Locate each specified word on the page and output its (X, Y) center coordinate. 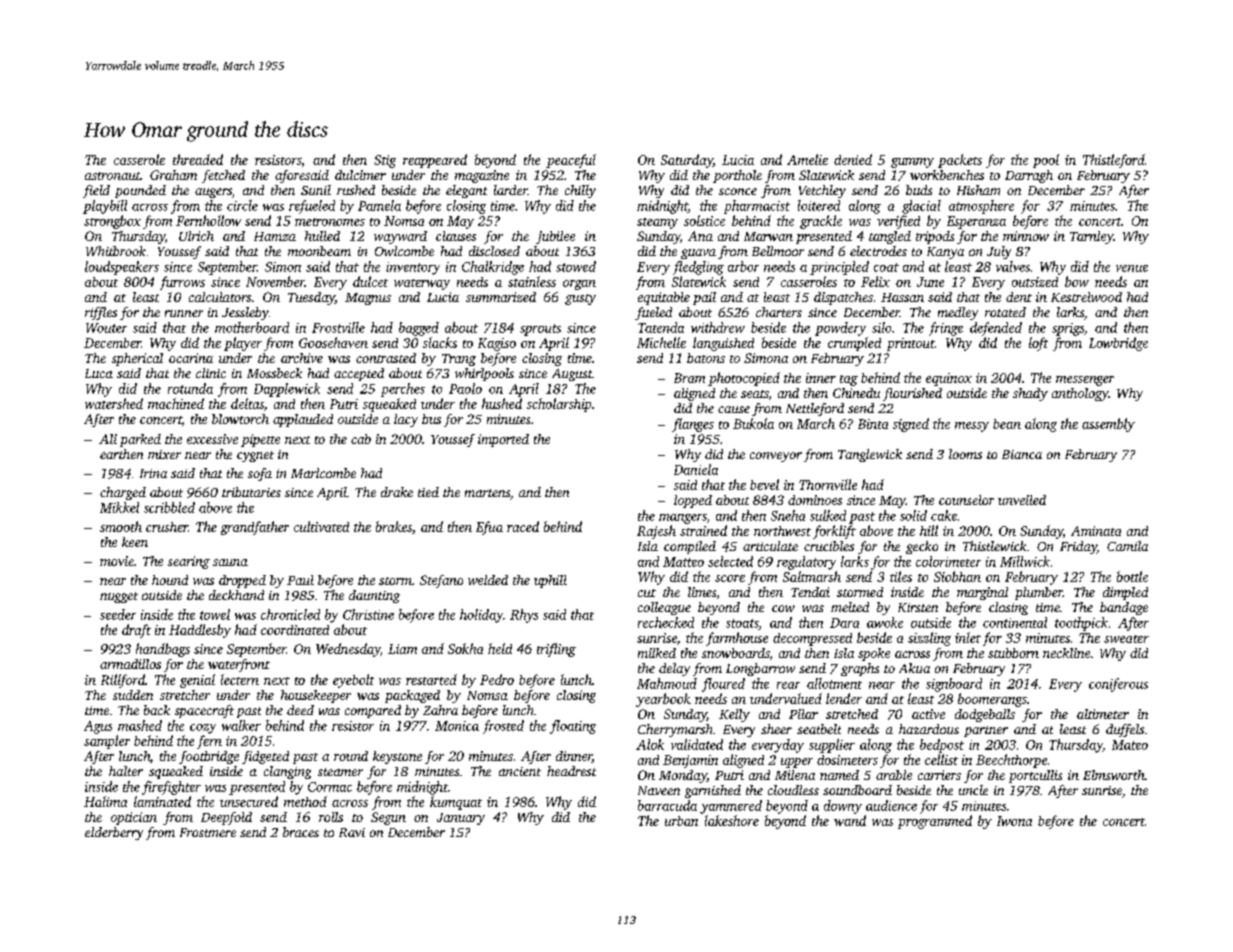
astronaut (112, 176)
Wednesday (348, 650)
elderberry (114, 833)
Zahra (440, 710)
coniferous (1118, 685)
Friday (1078, 547)
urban (681, 821)
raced (523, 526)
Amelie (807, 159)
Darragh (1029, 176)
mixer (164, 454)
